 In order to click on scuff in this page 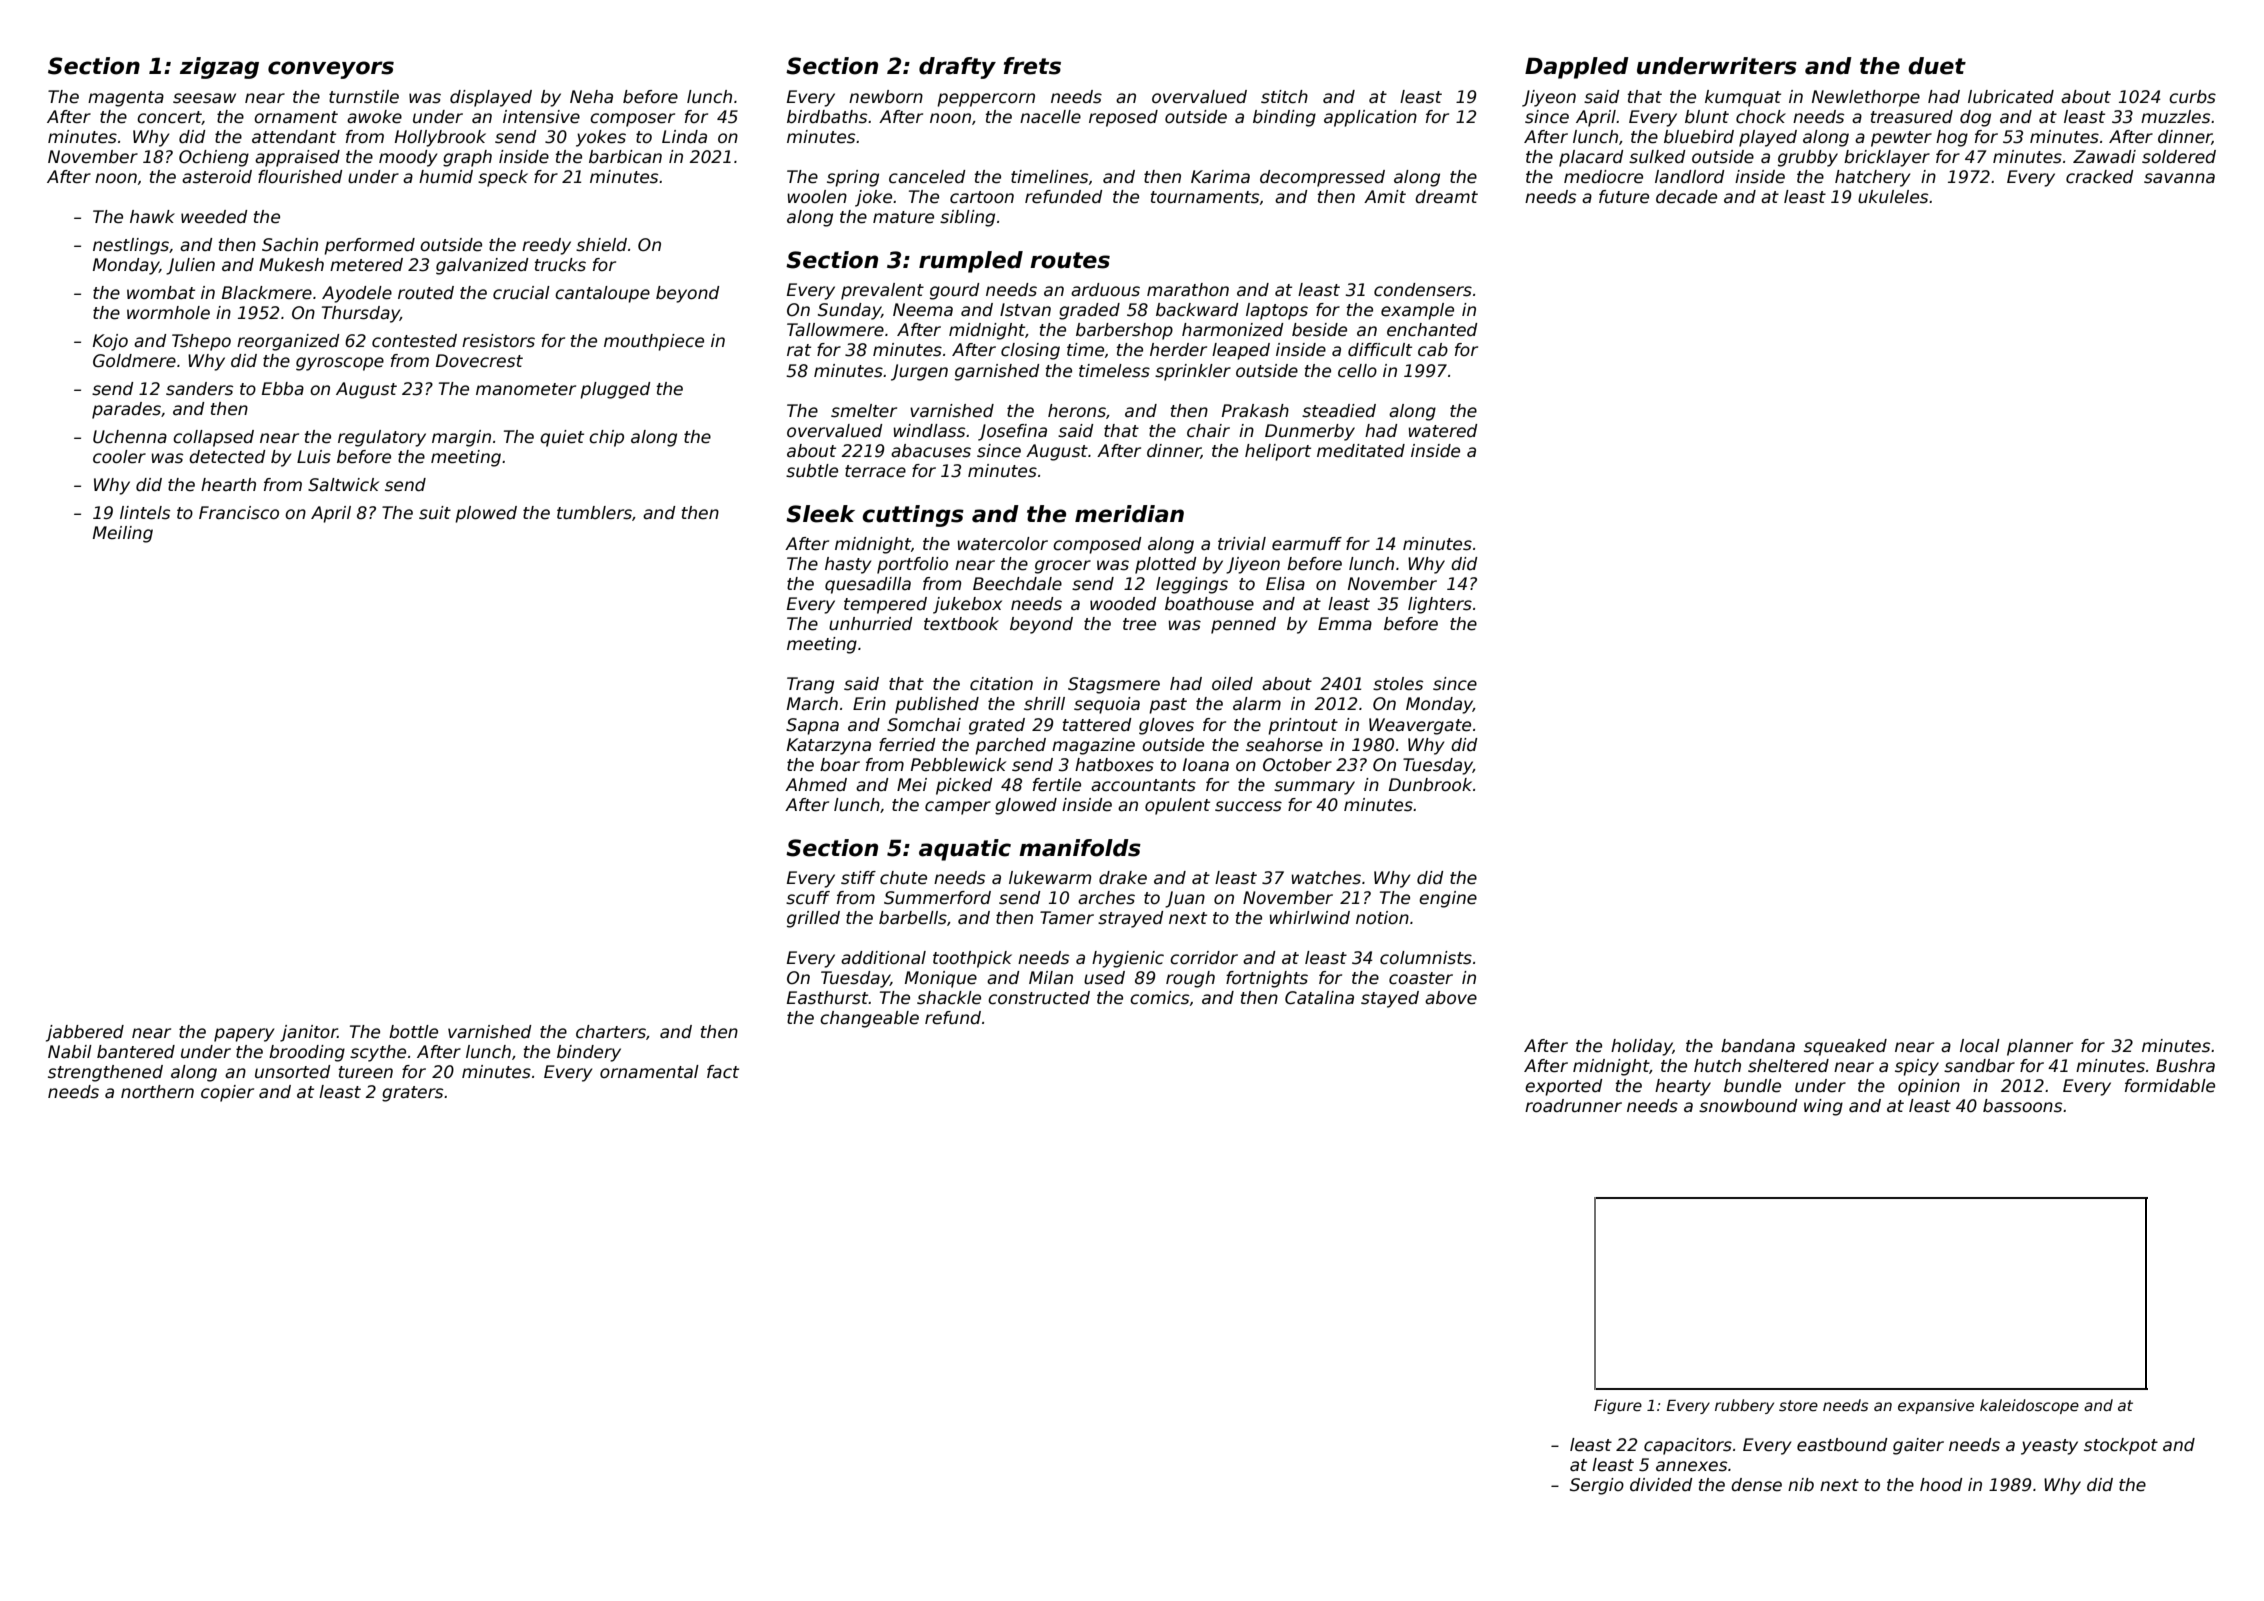, I will do `click(808, 898)`.
